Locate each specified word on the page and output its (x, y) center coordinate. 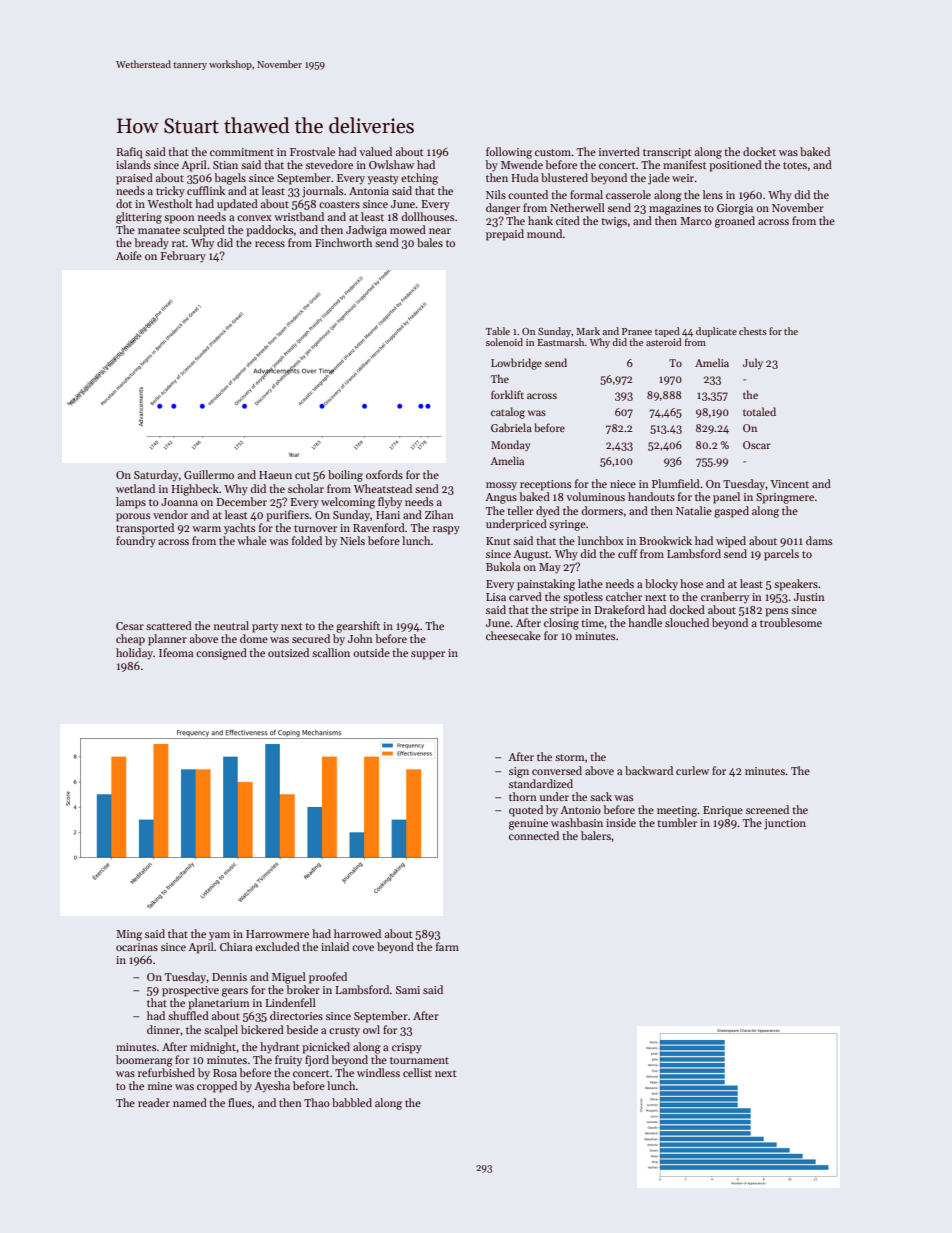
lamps (131, 503)
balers (596, 835)
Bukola (503, 566)
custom (553, 152)
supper (428, 655)
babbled (352, 1102)
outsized (288, 652)
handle (645, 622)
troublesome (791, 622)
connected (534, 835)
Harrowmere (277, 934)
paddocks (269, 231)
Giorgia (735, 209)
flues (240, 1102)
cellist (417, 1072)
